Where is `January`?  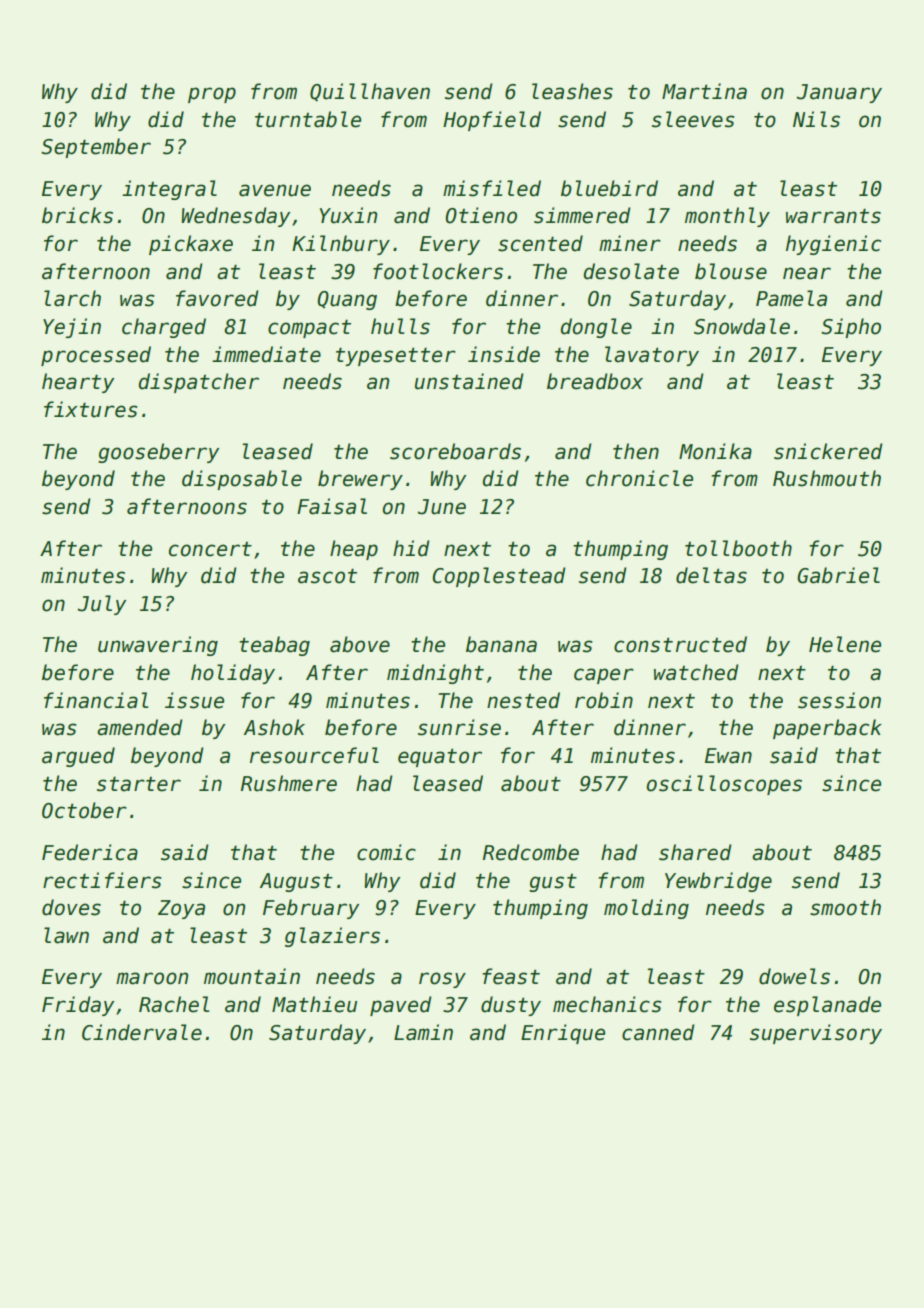
January is located at coordinates (839, 93).
